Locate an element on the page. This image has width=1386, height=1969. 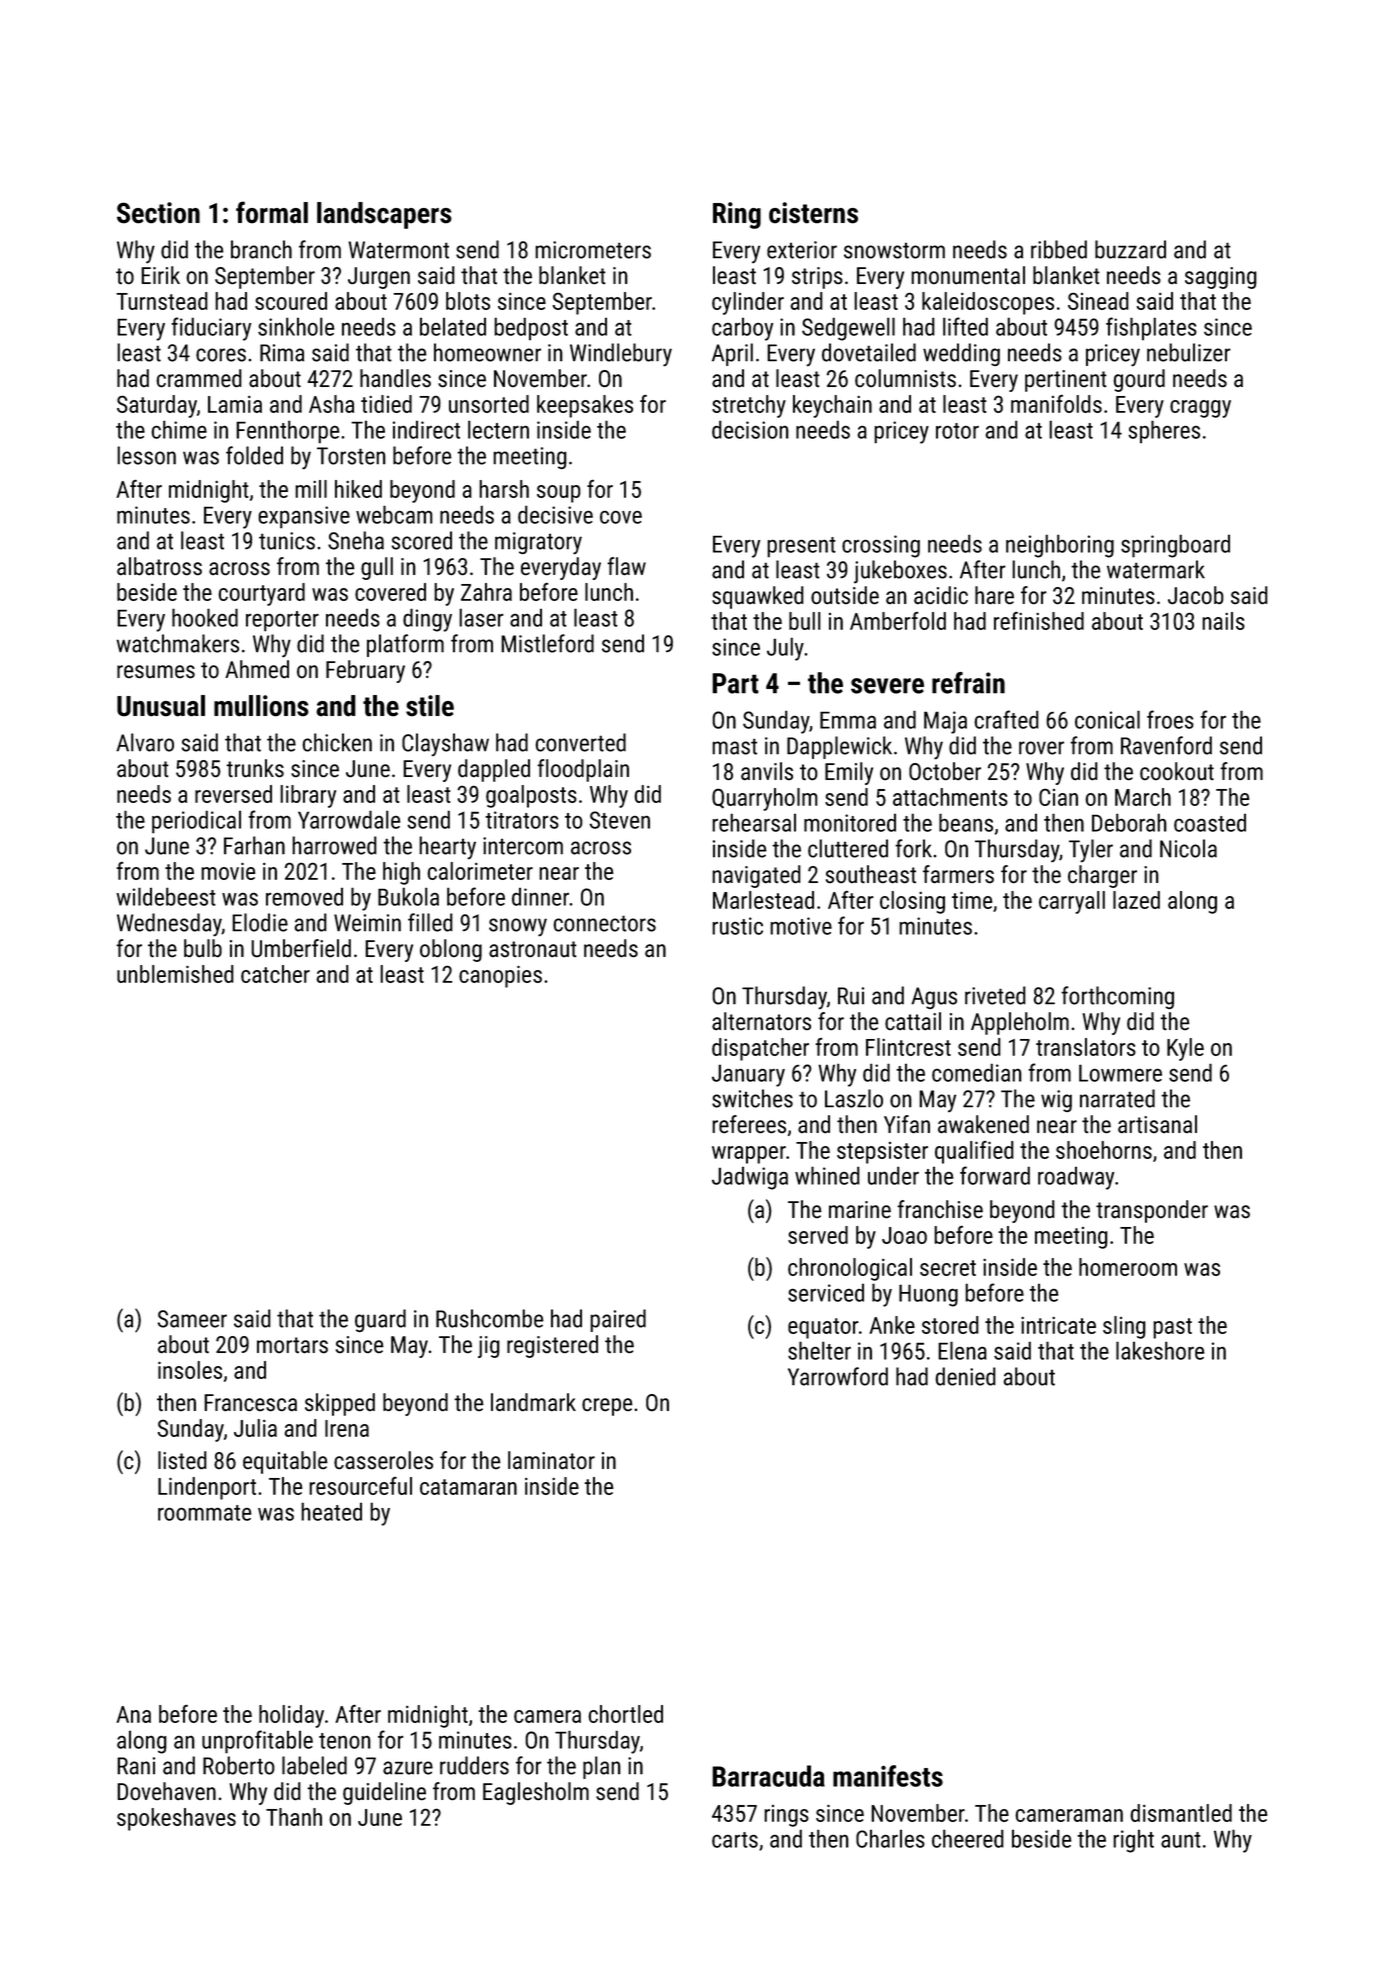
coasted is located at coordinates (1210, 823).
